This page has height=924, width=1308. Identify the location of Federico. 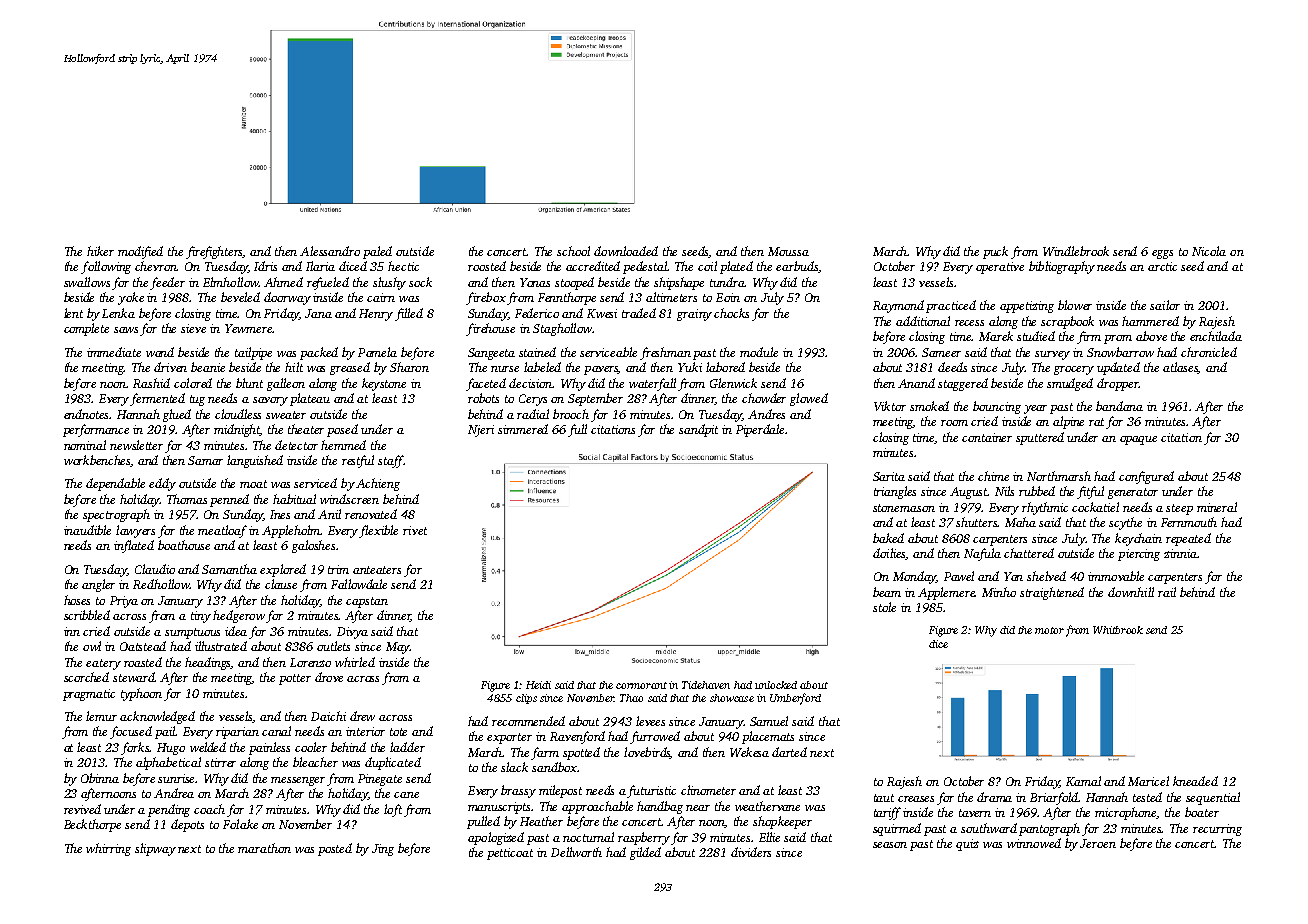
(537, 313).
